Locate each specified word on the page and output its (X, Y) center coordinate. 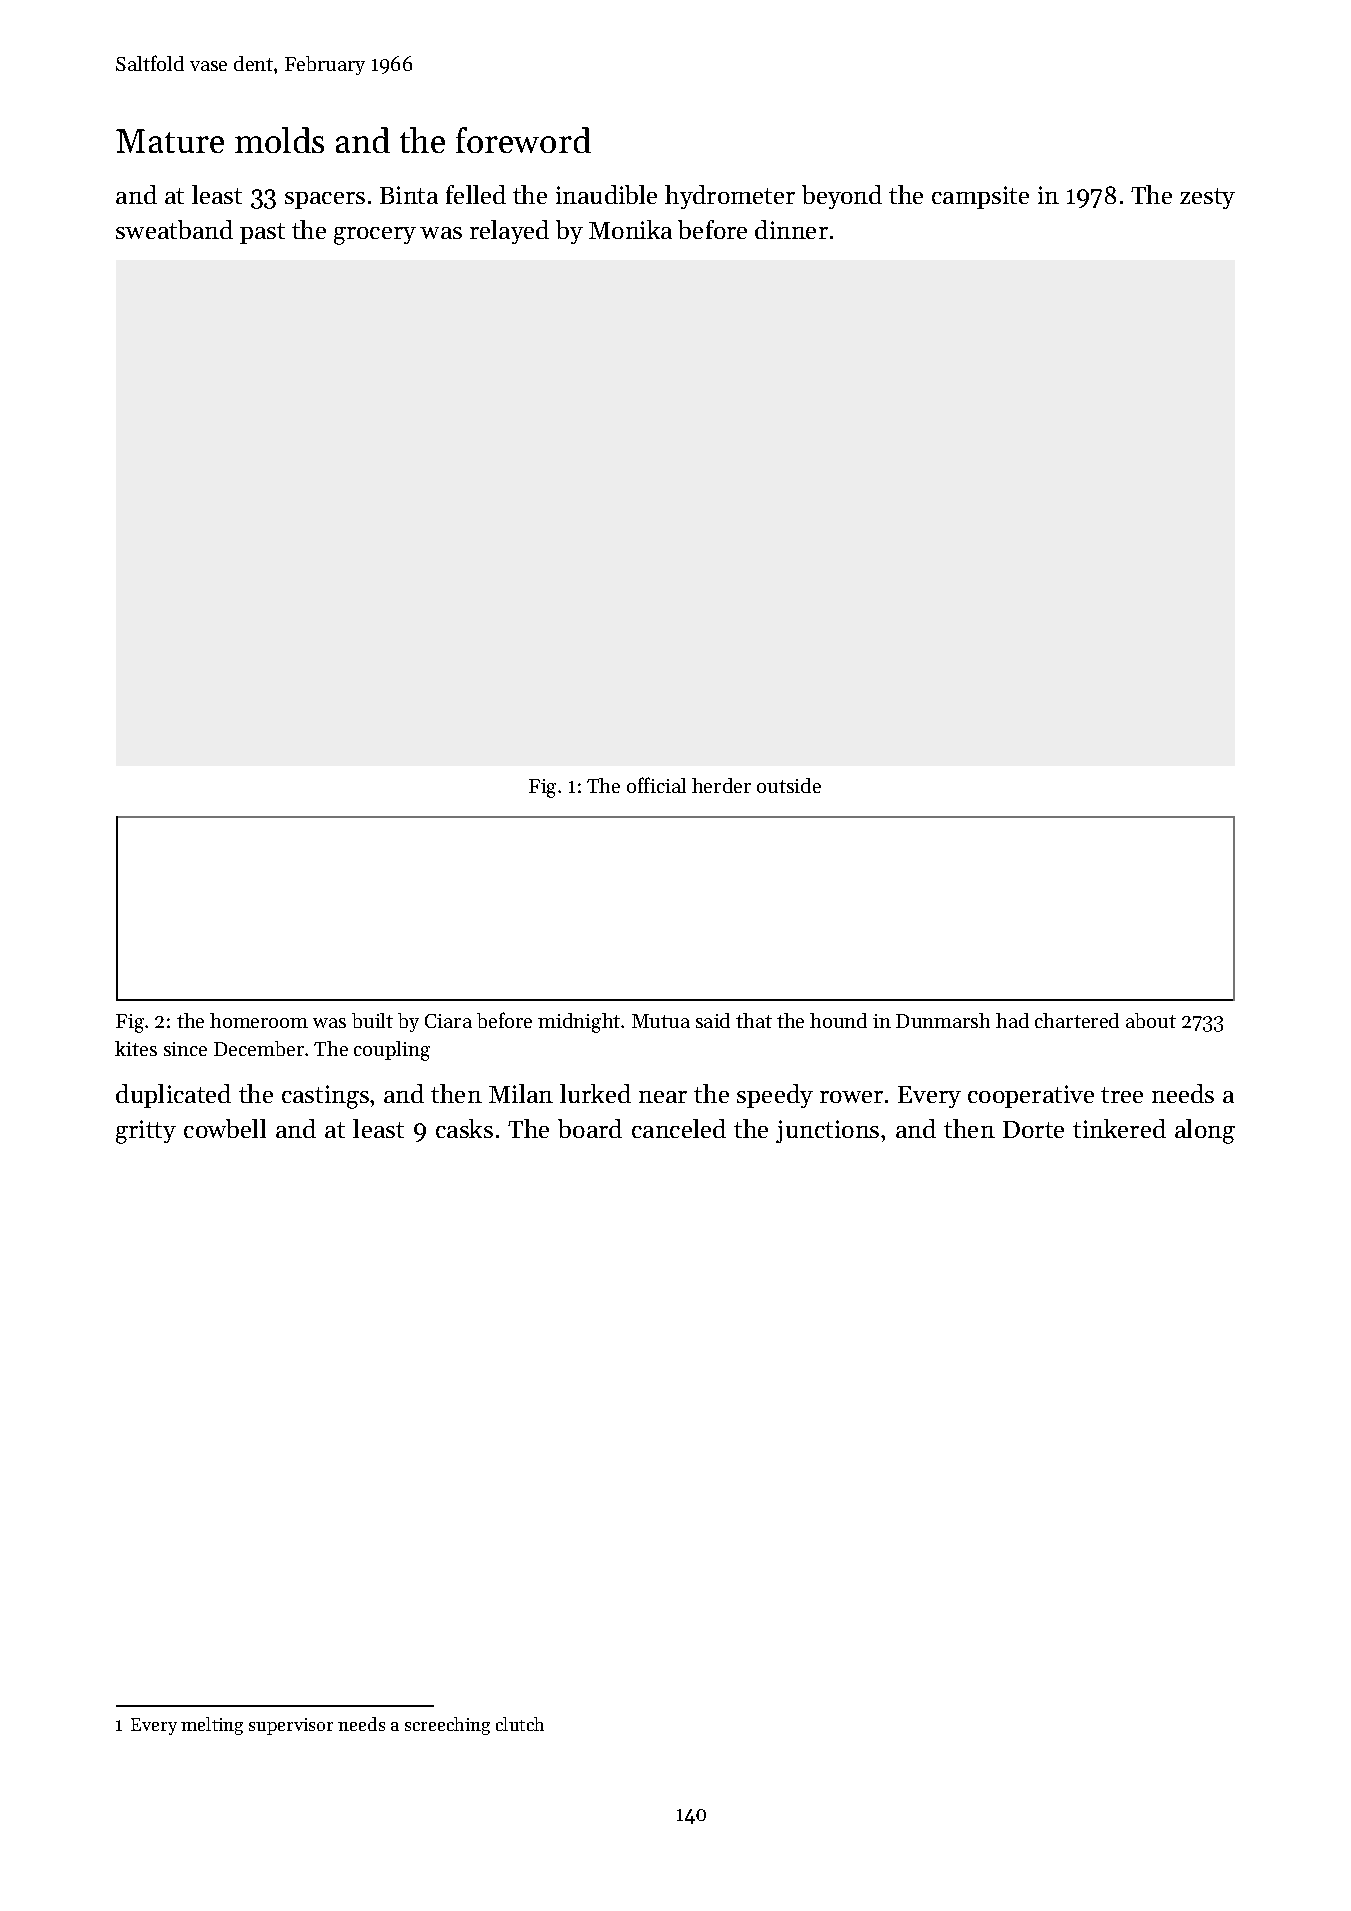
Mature (170, 141)
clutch (520, 1724)
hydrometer (730, 197)
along (1205, 1131)
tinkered (1119, 1128)
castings (325, 1097)
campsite (980, 197)
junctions (827, 1131)
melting (212, 1726)
